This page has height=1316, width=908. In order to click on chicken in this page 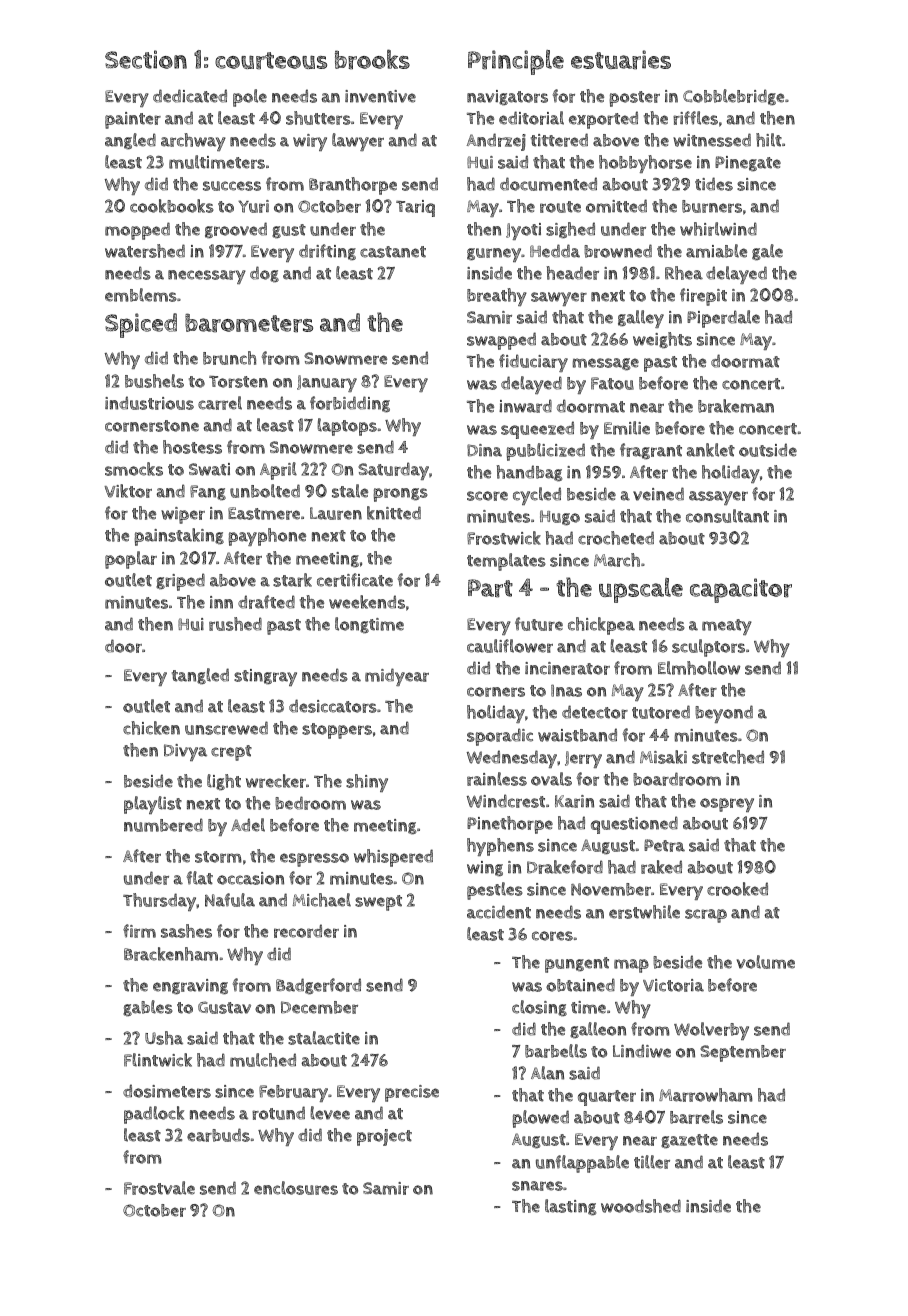, I will do `click(151, 728)`.
